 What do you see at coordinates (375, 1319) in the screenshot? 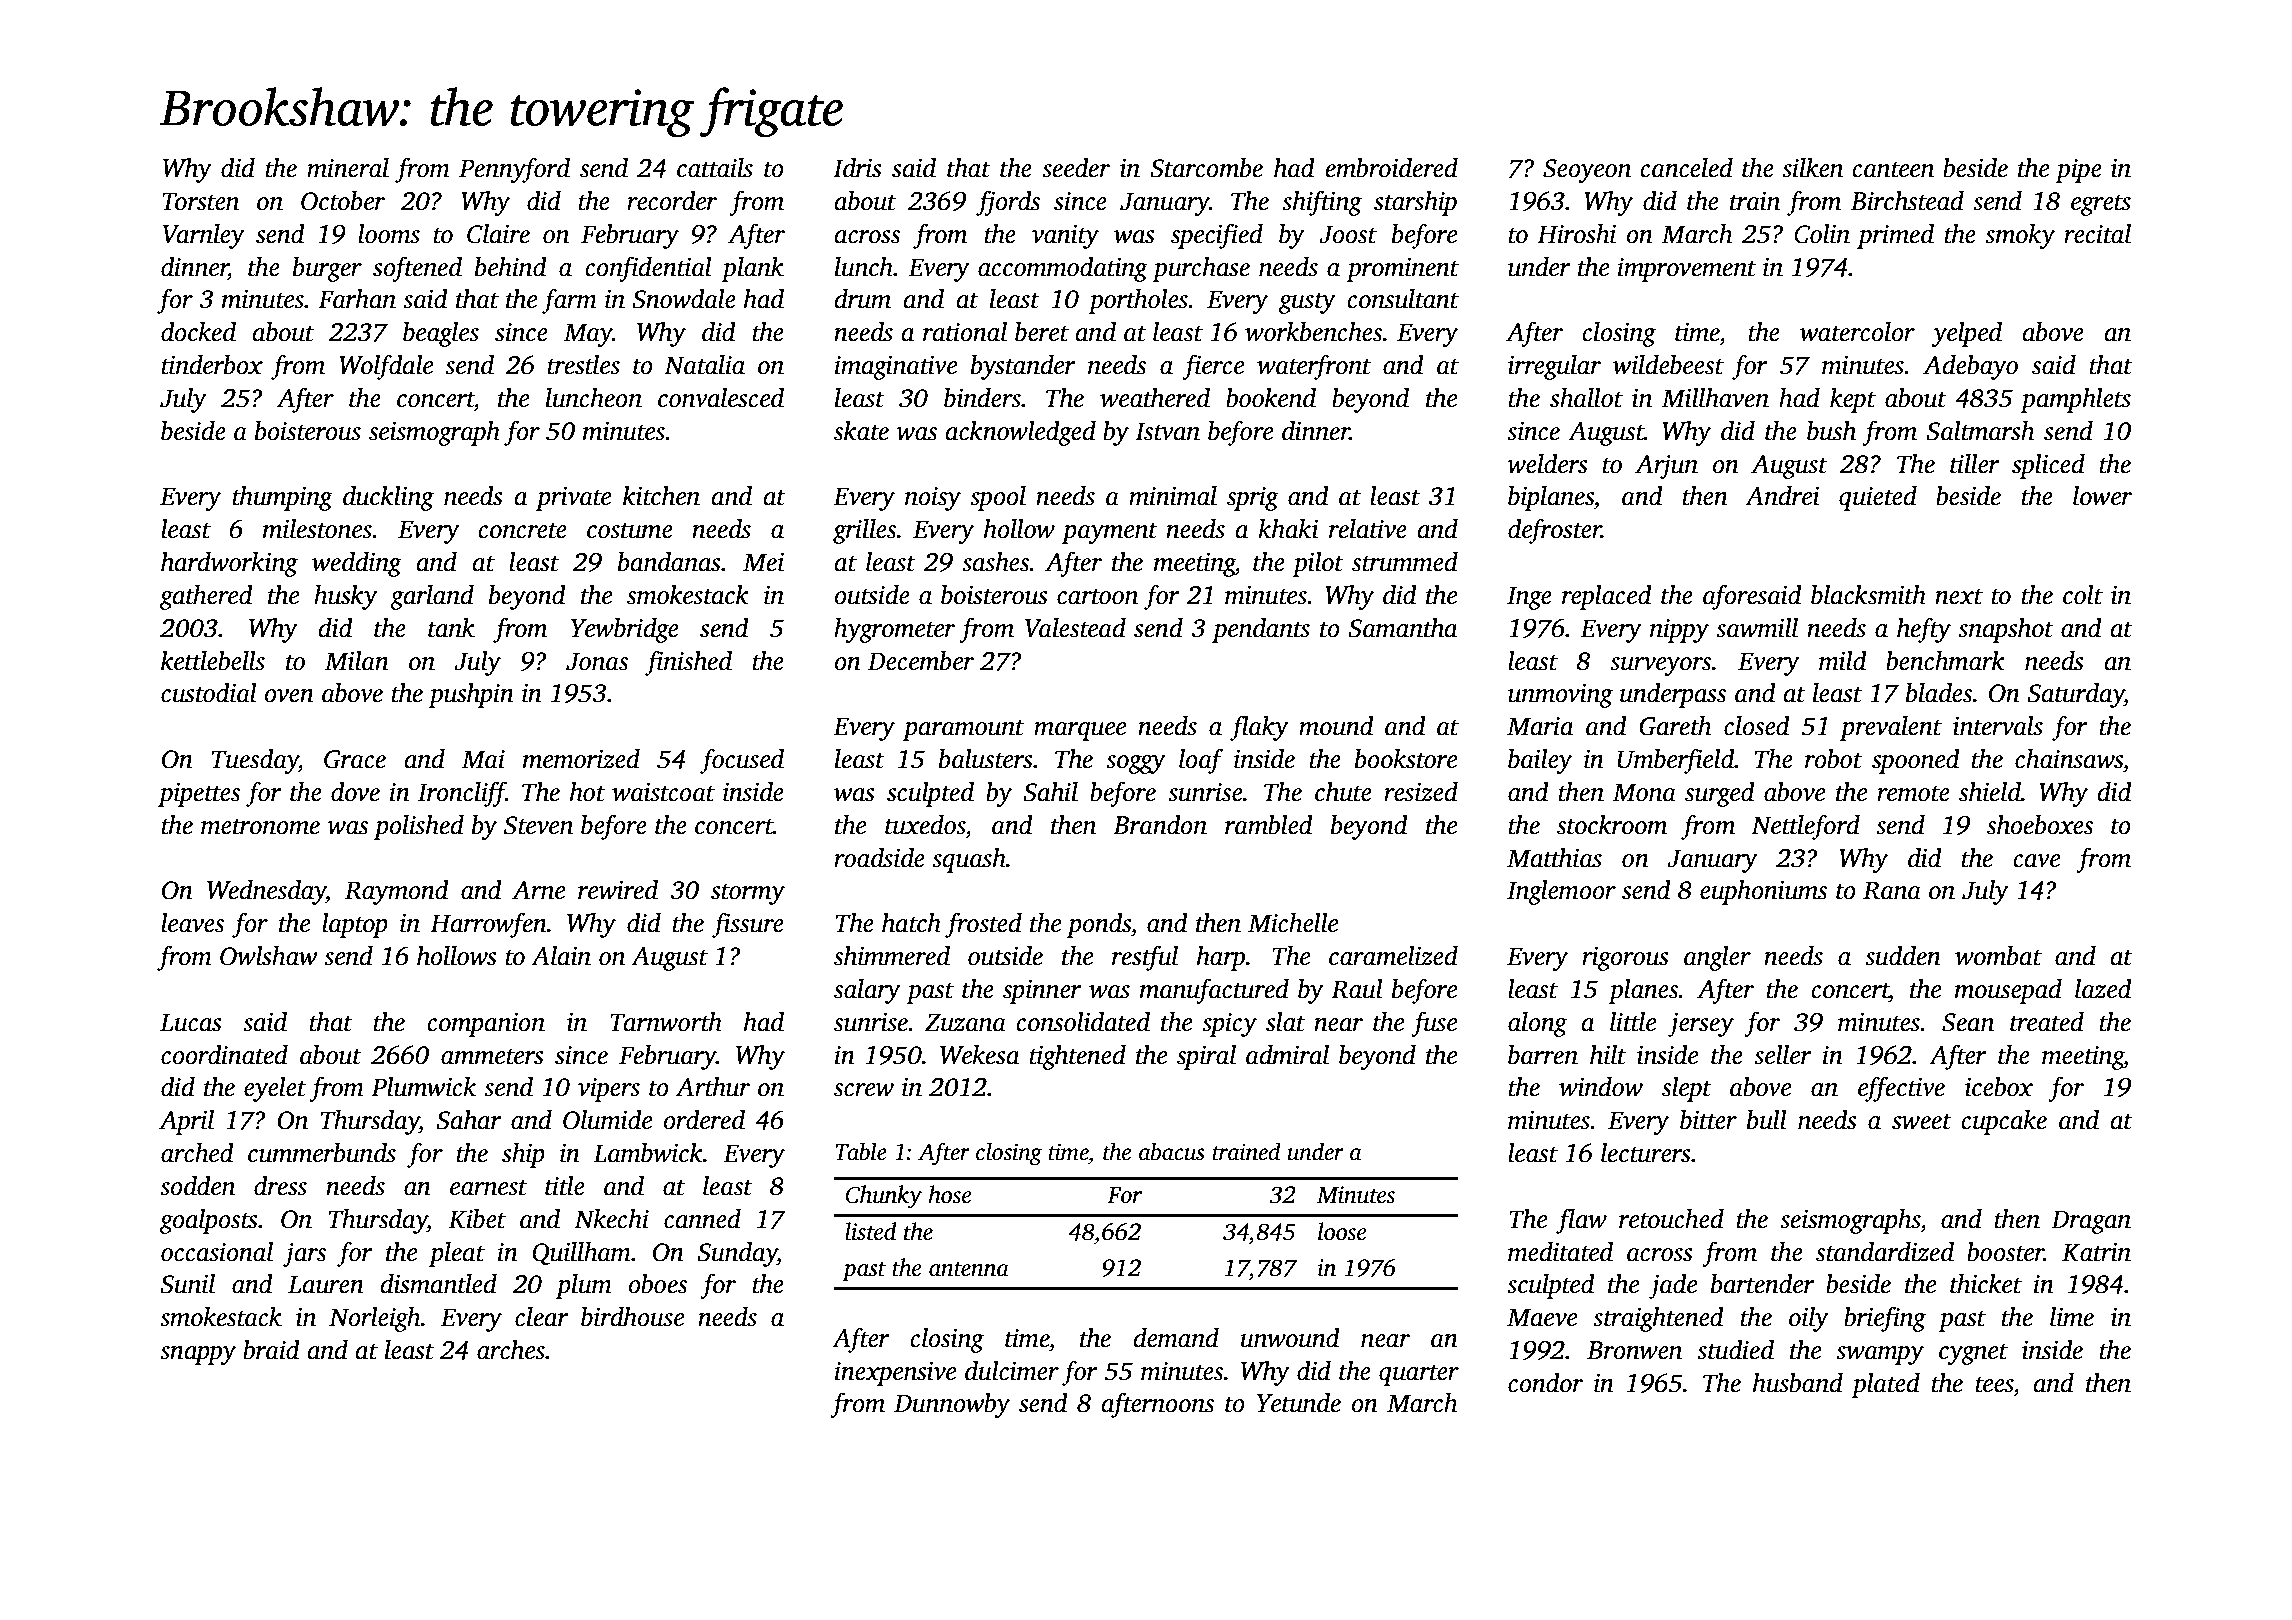
I see `Norleigh` at bounding box center [375, 1319].
